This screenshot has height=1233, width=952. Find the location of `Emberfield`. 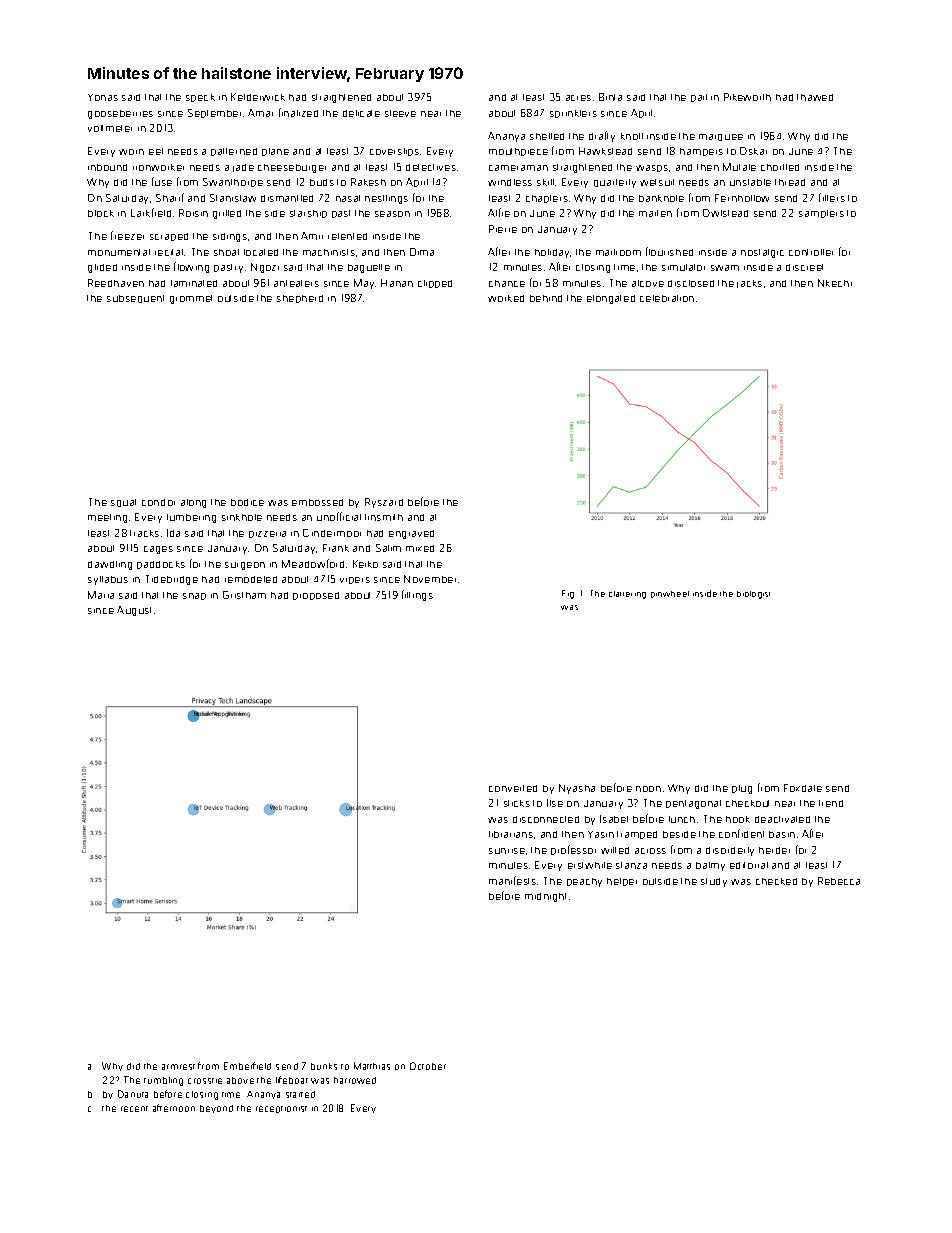

Emberfield is located at coordinates (247, 1066).
